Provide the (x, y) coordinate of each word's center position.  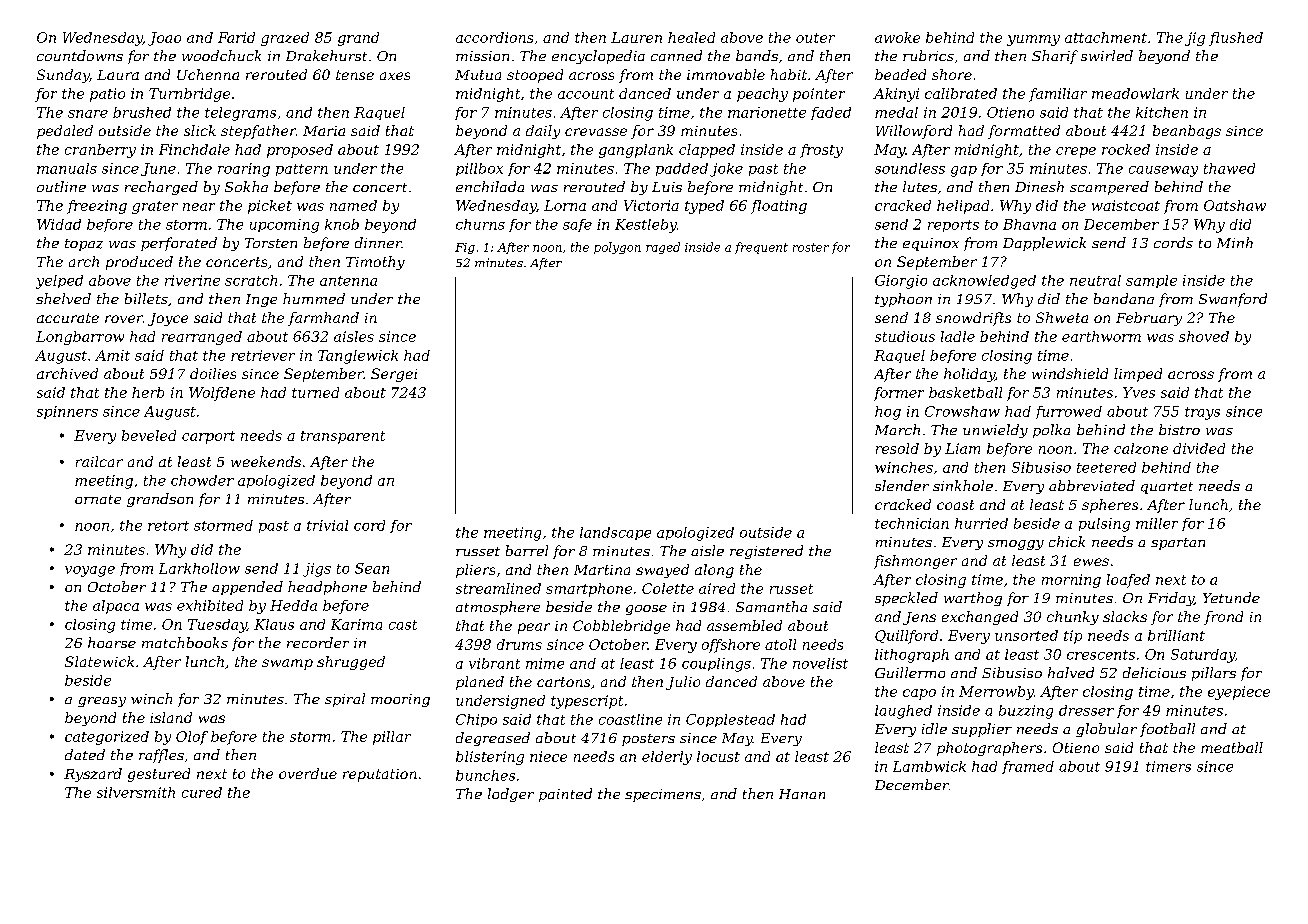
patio (107, 95)
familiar (1058, 95)
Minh (1235, 242)
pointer (819, 95)
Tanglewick (358, 357)
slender (902, 485)
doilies (213, 373)
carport (208, 437)
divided (1199, 448)
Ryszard (93, 775)
